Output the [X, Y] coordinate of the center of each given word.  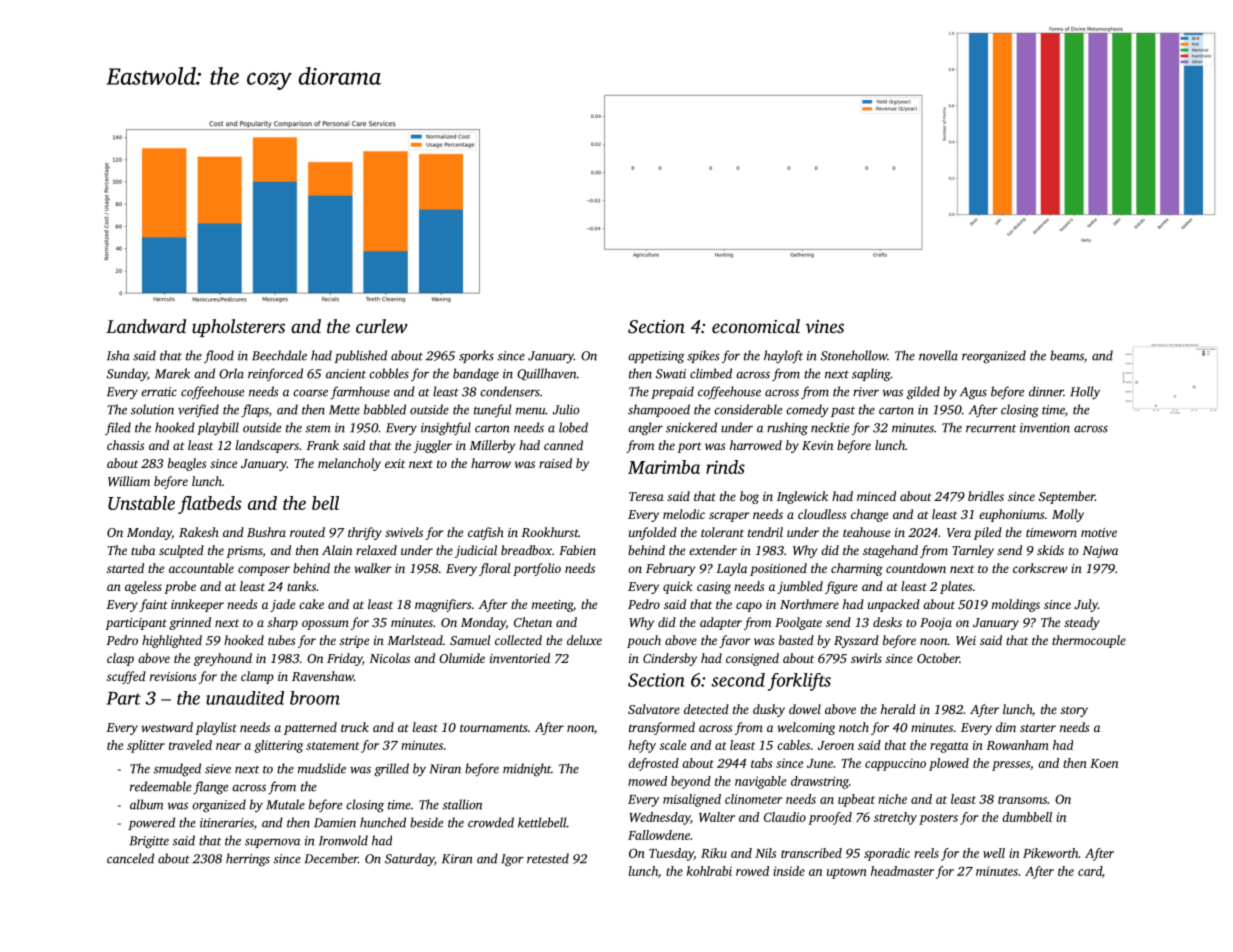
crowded [491, 822]
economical [756, 326]
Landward [146, 326]
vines [824, 326]
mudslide [322, 768]
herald [898, 709]
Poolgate [798, 623]
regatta [949, 747]
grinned [190, 623]
